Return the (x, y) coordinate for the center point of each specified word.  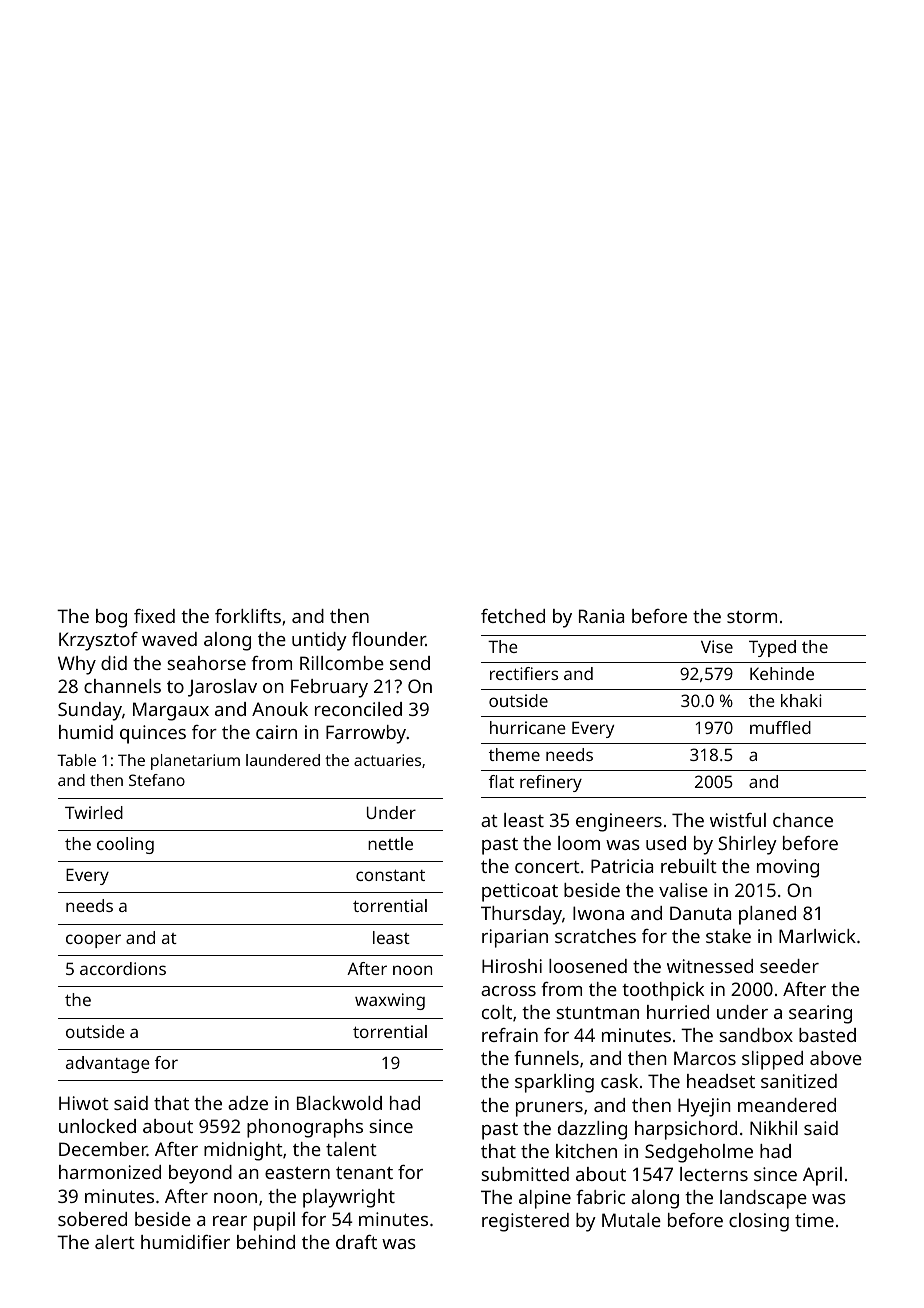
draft (356, 1242)
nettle (390, 843)
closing (759, 1222)
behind (266, 1242)
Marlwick (817, 936)
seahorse (206, 663)
